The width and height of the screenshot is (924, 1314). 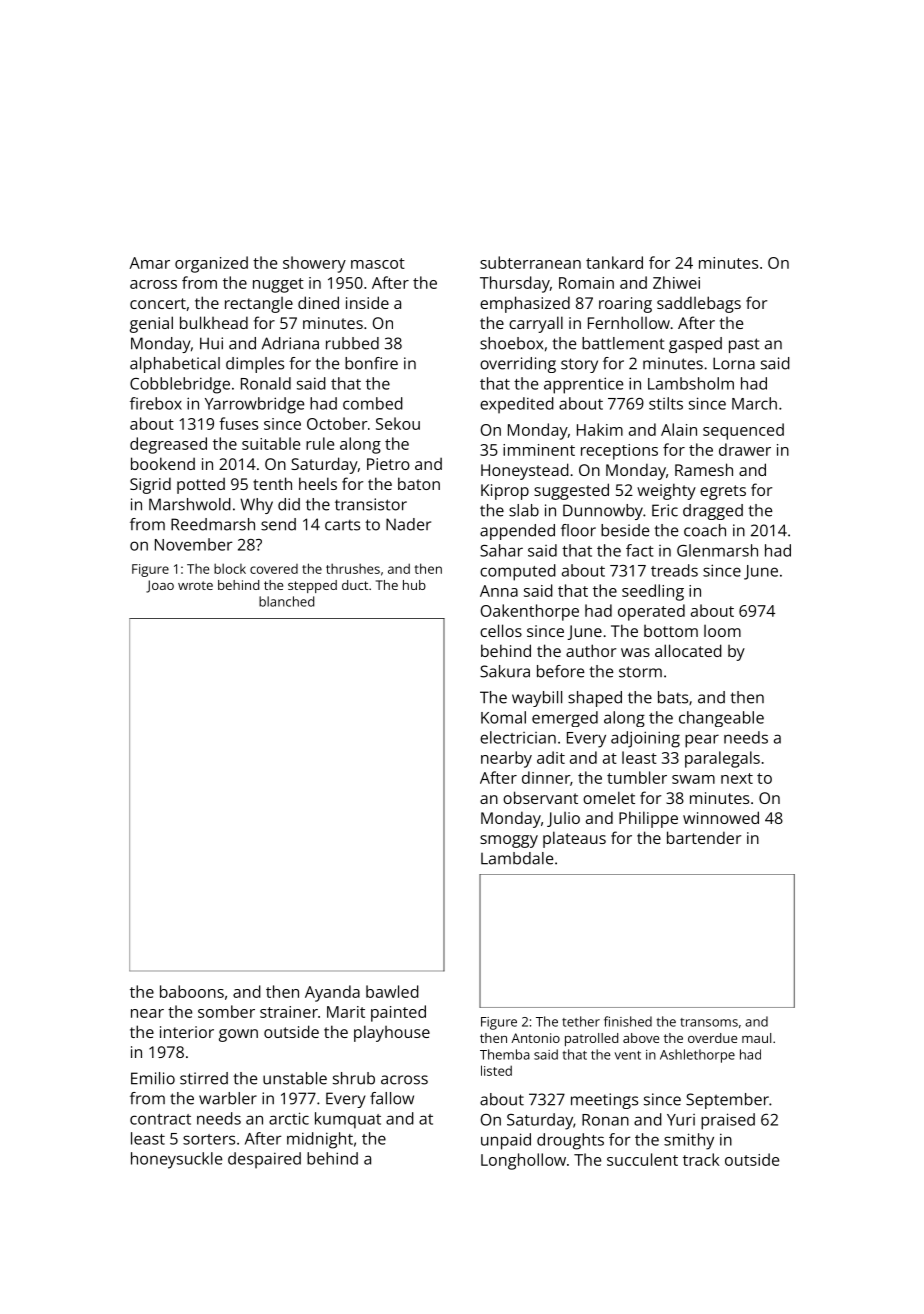 I want to click on drawer, so click(x=745, y=449).
